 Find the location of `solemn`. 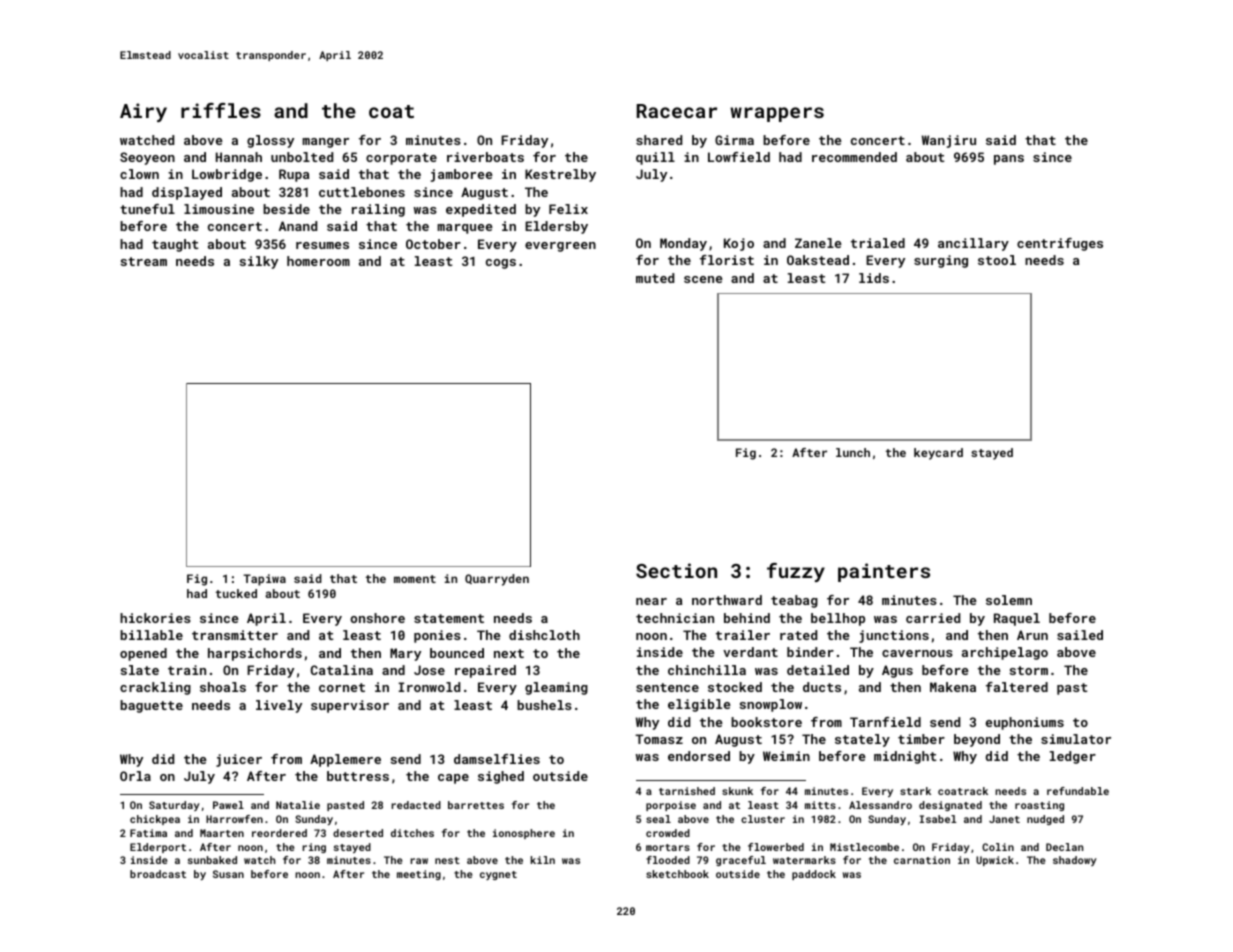

solemn is located at coordinates (1009, 600).
